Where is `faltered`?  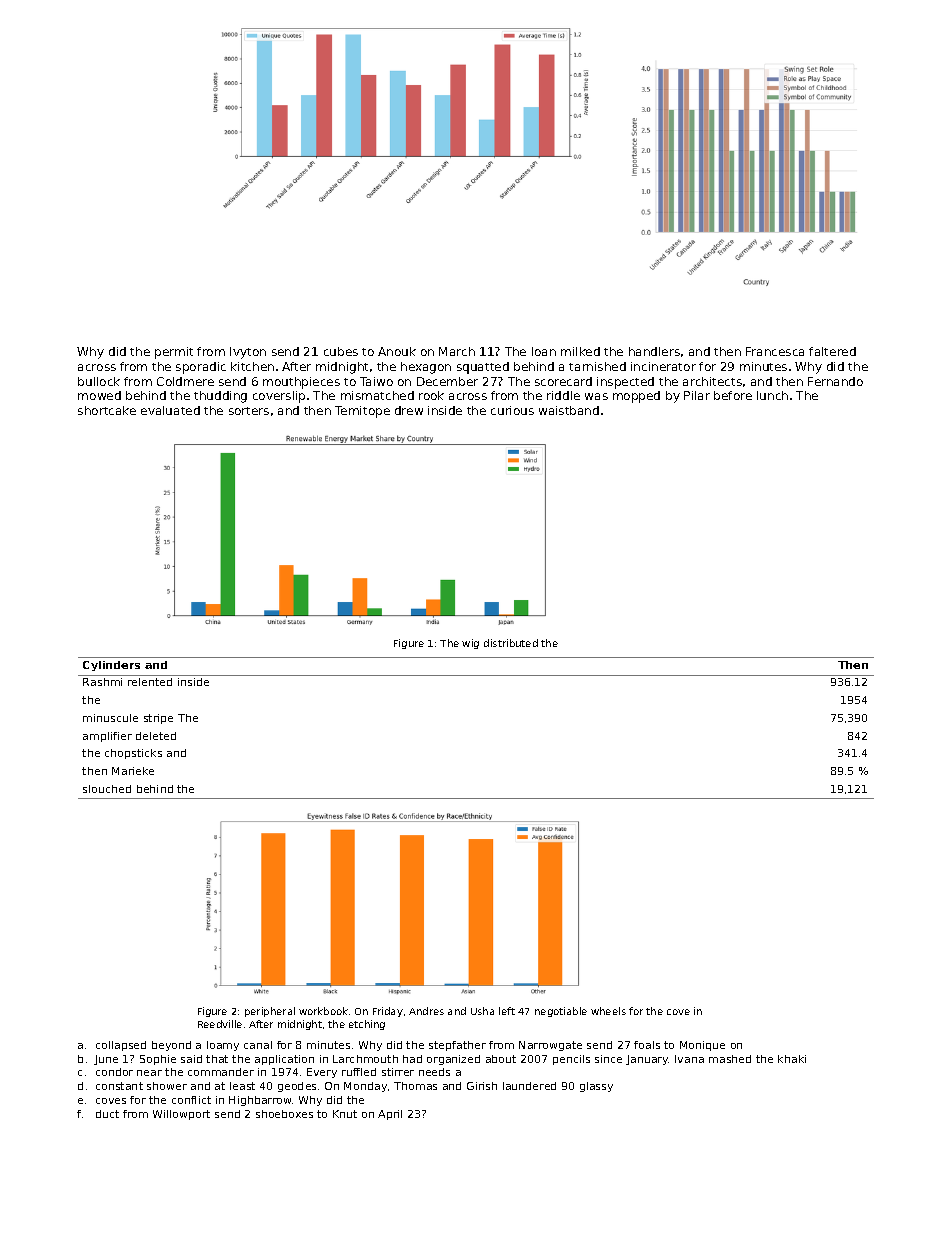 faltered is located at coordinates (832, 351).
